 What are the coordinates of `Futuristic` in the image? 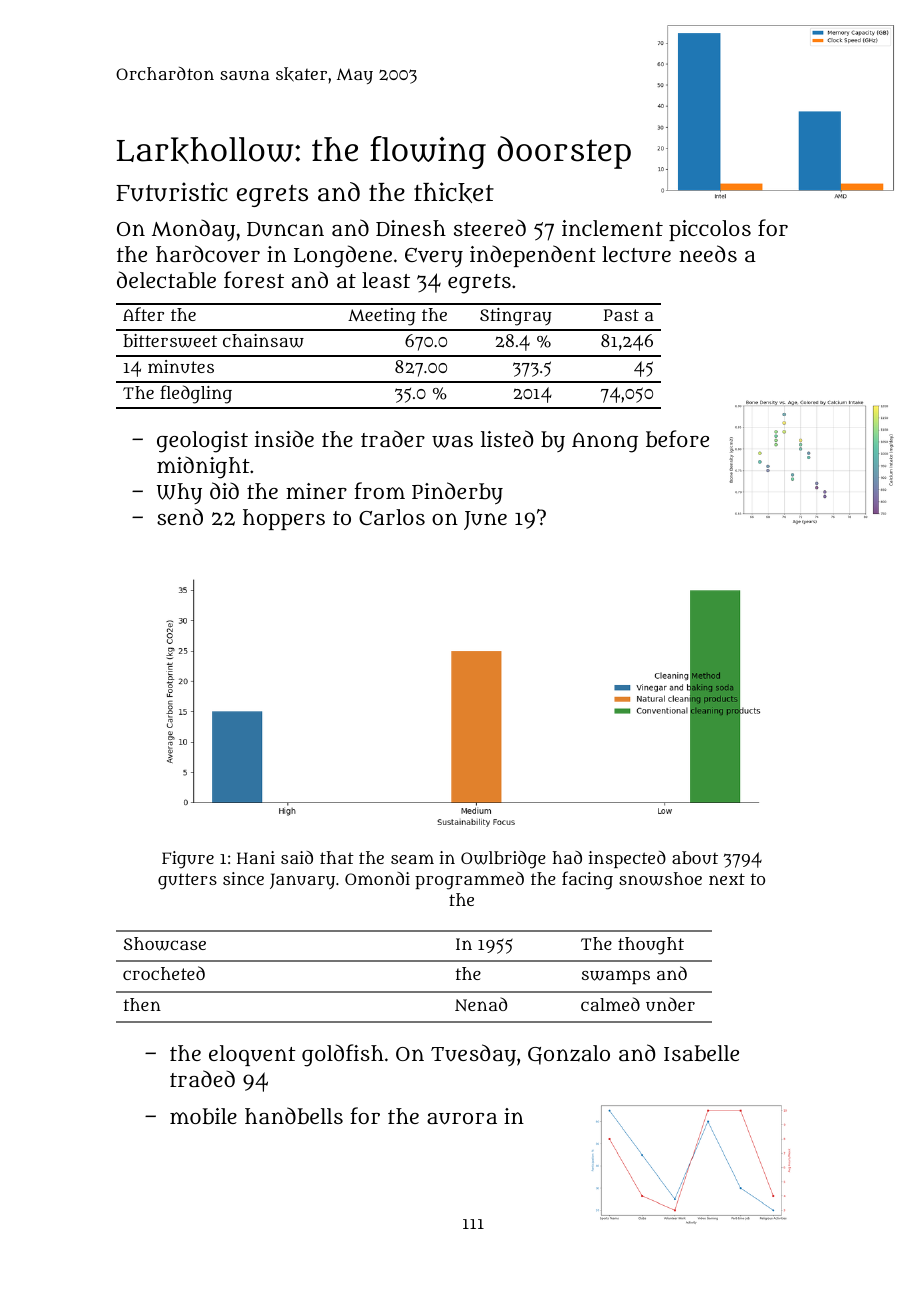 It's located at (172, 192).
